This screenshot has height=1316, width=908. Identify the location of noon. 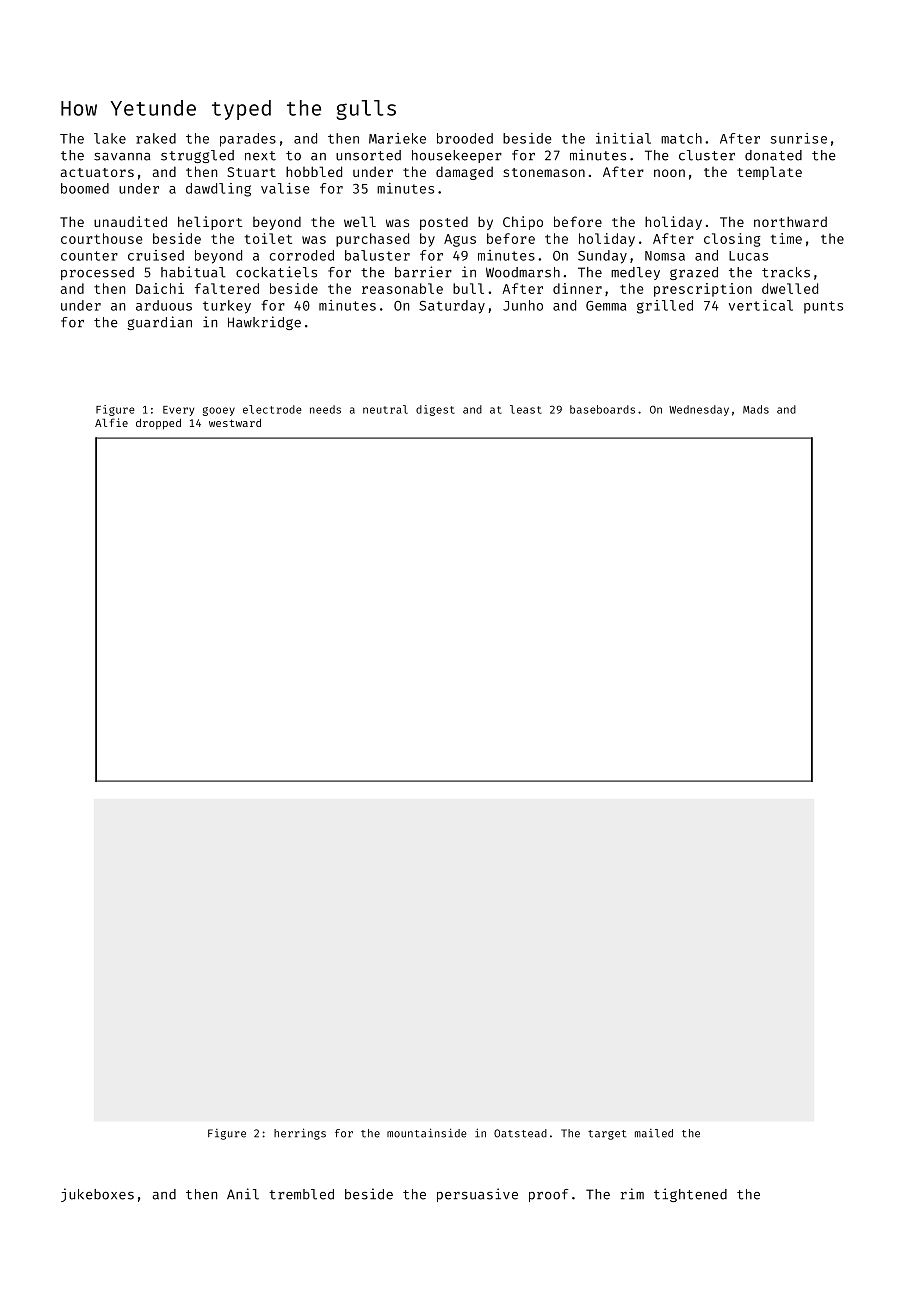
(669, 173).
